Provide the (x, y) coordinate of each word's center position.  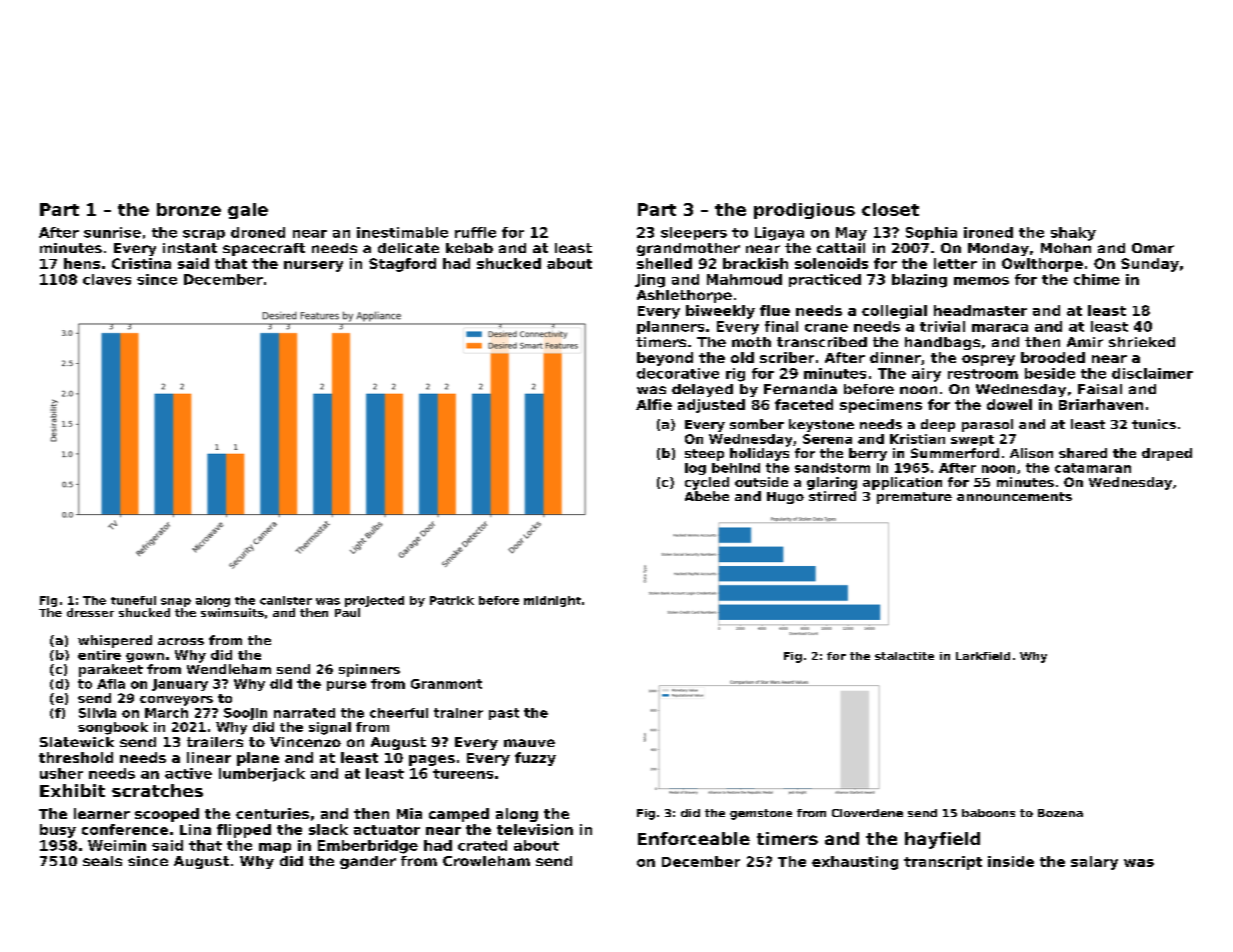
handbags (942, 343)
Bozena (1060, 813)
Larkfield (983, 656)
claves (107, 279)
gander (368, 862)
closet (890, 209)
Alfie (654, 404)
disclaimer (1152, 373)
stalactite (904, 656)
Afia (111, 684)
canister (286, 600)
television (535, 829)
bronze (189, 209)
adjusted (711, 406)
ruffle (475, 232)
